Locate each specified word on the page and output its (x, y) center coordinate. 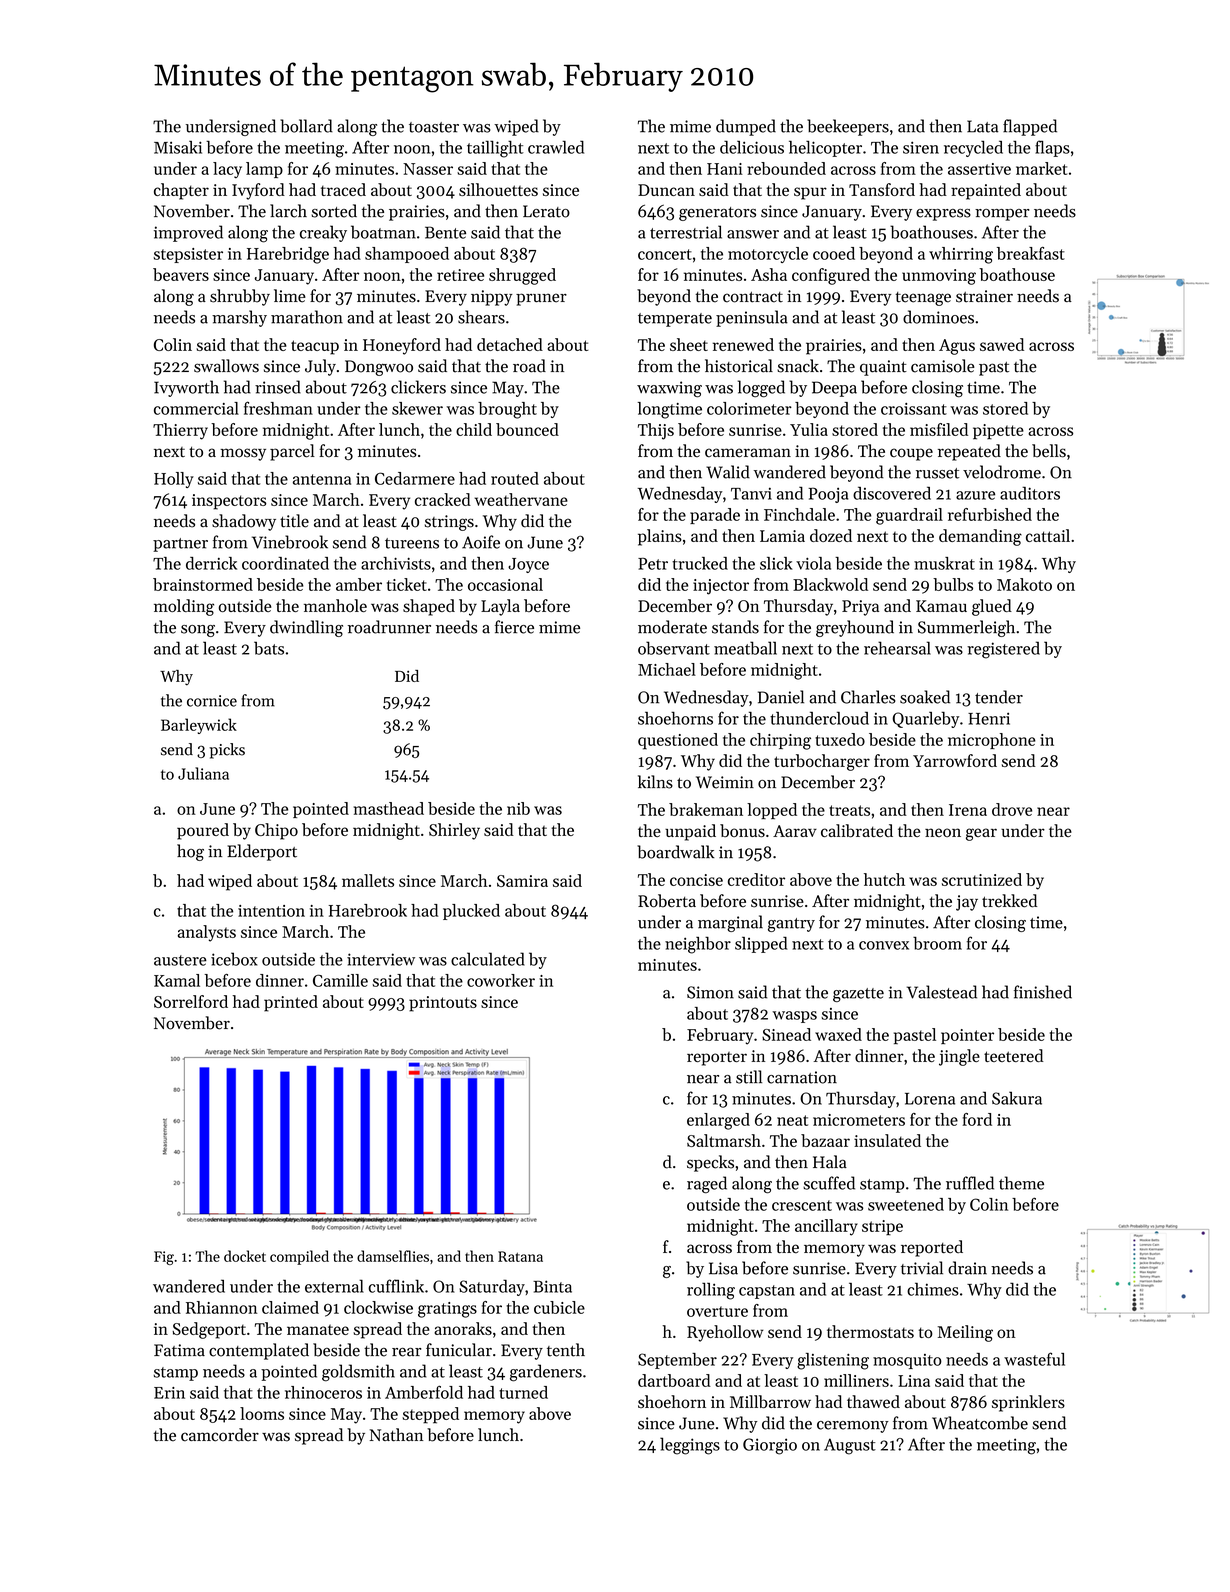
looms (262, 1413)
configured (831, 276)
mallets (368, 880)
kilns (655, 782)
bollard (306, 126)
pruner (541, 299)
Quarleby (925, 720)
